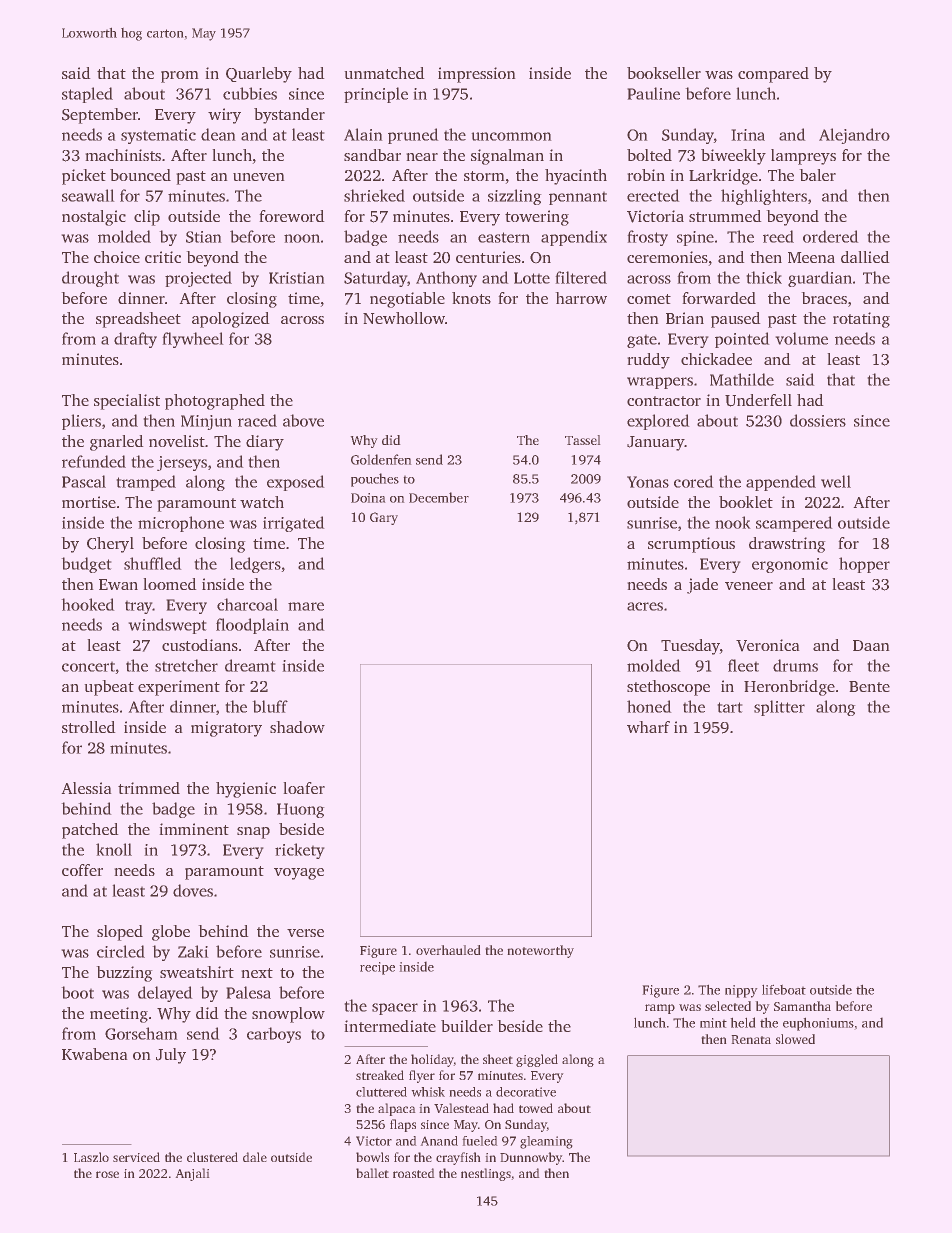 The width and height of the document is (952, 1233). I want to click on nestlings, so click(486, 1174).
